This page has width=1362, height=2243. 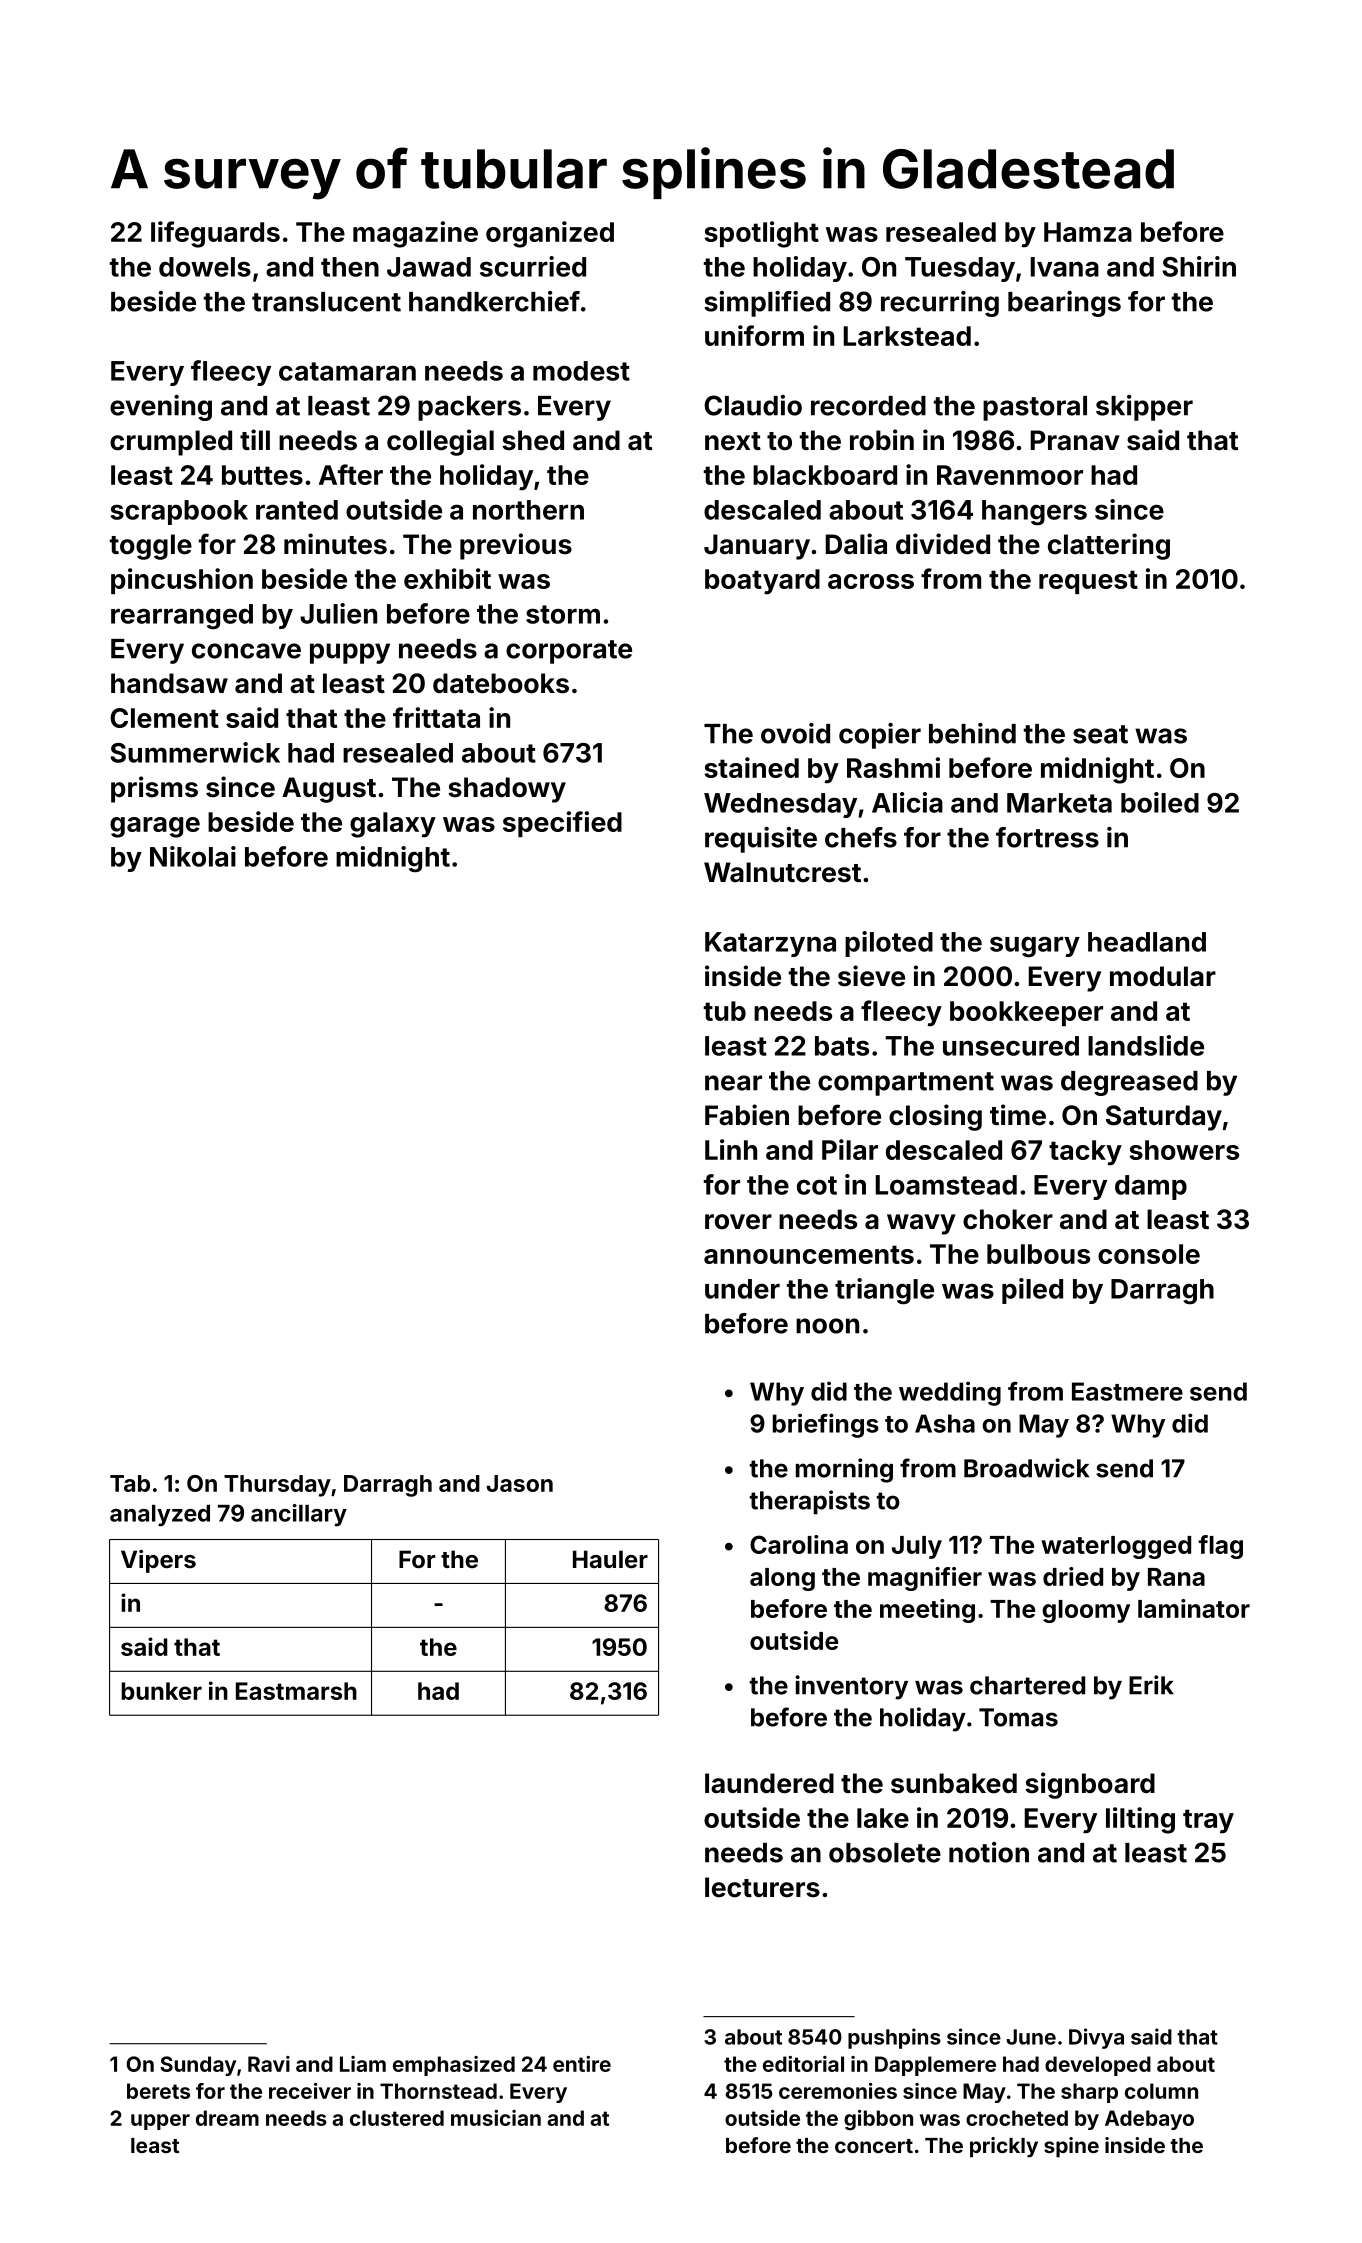 What do you see at coordinates (803, 2064) in the page?
I see `editorial` at bounding box center [803, 2064].
